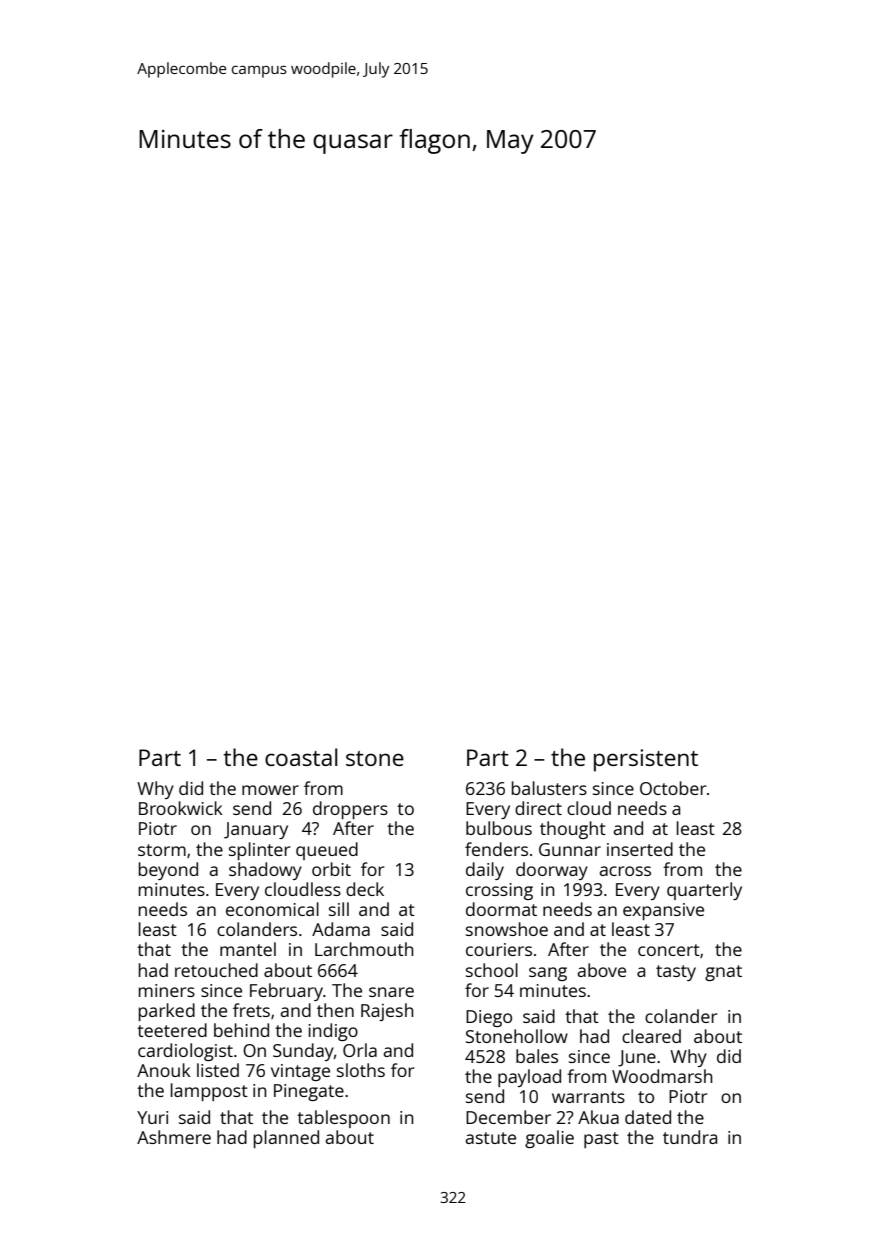  Describe the element at coordinates (704, 891) in the page. I see `quarterly` at that location.
